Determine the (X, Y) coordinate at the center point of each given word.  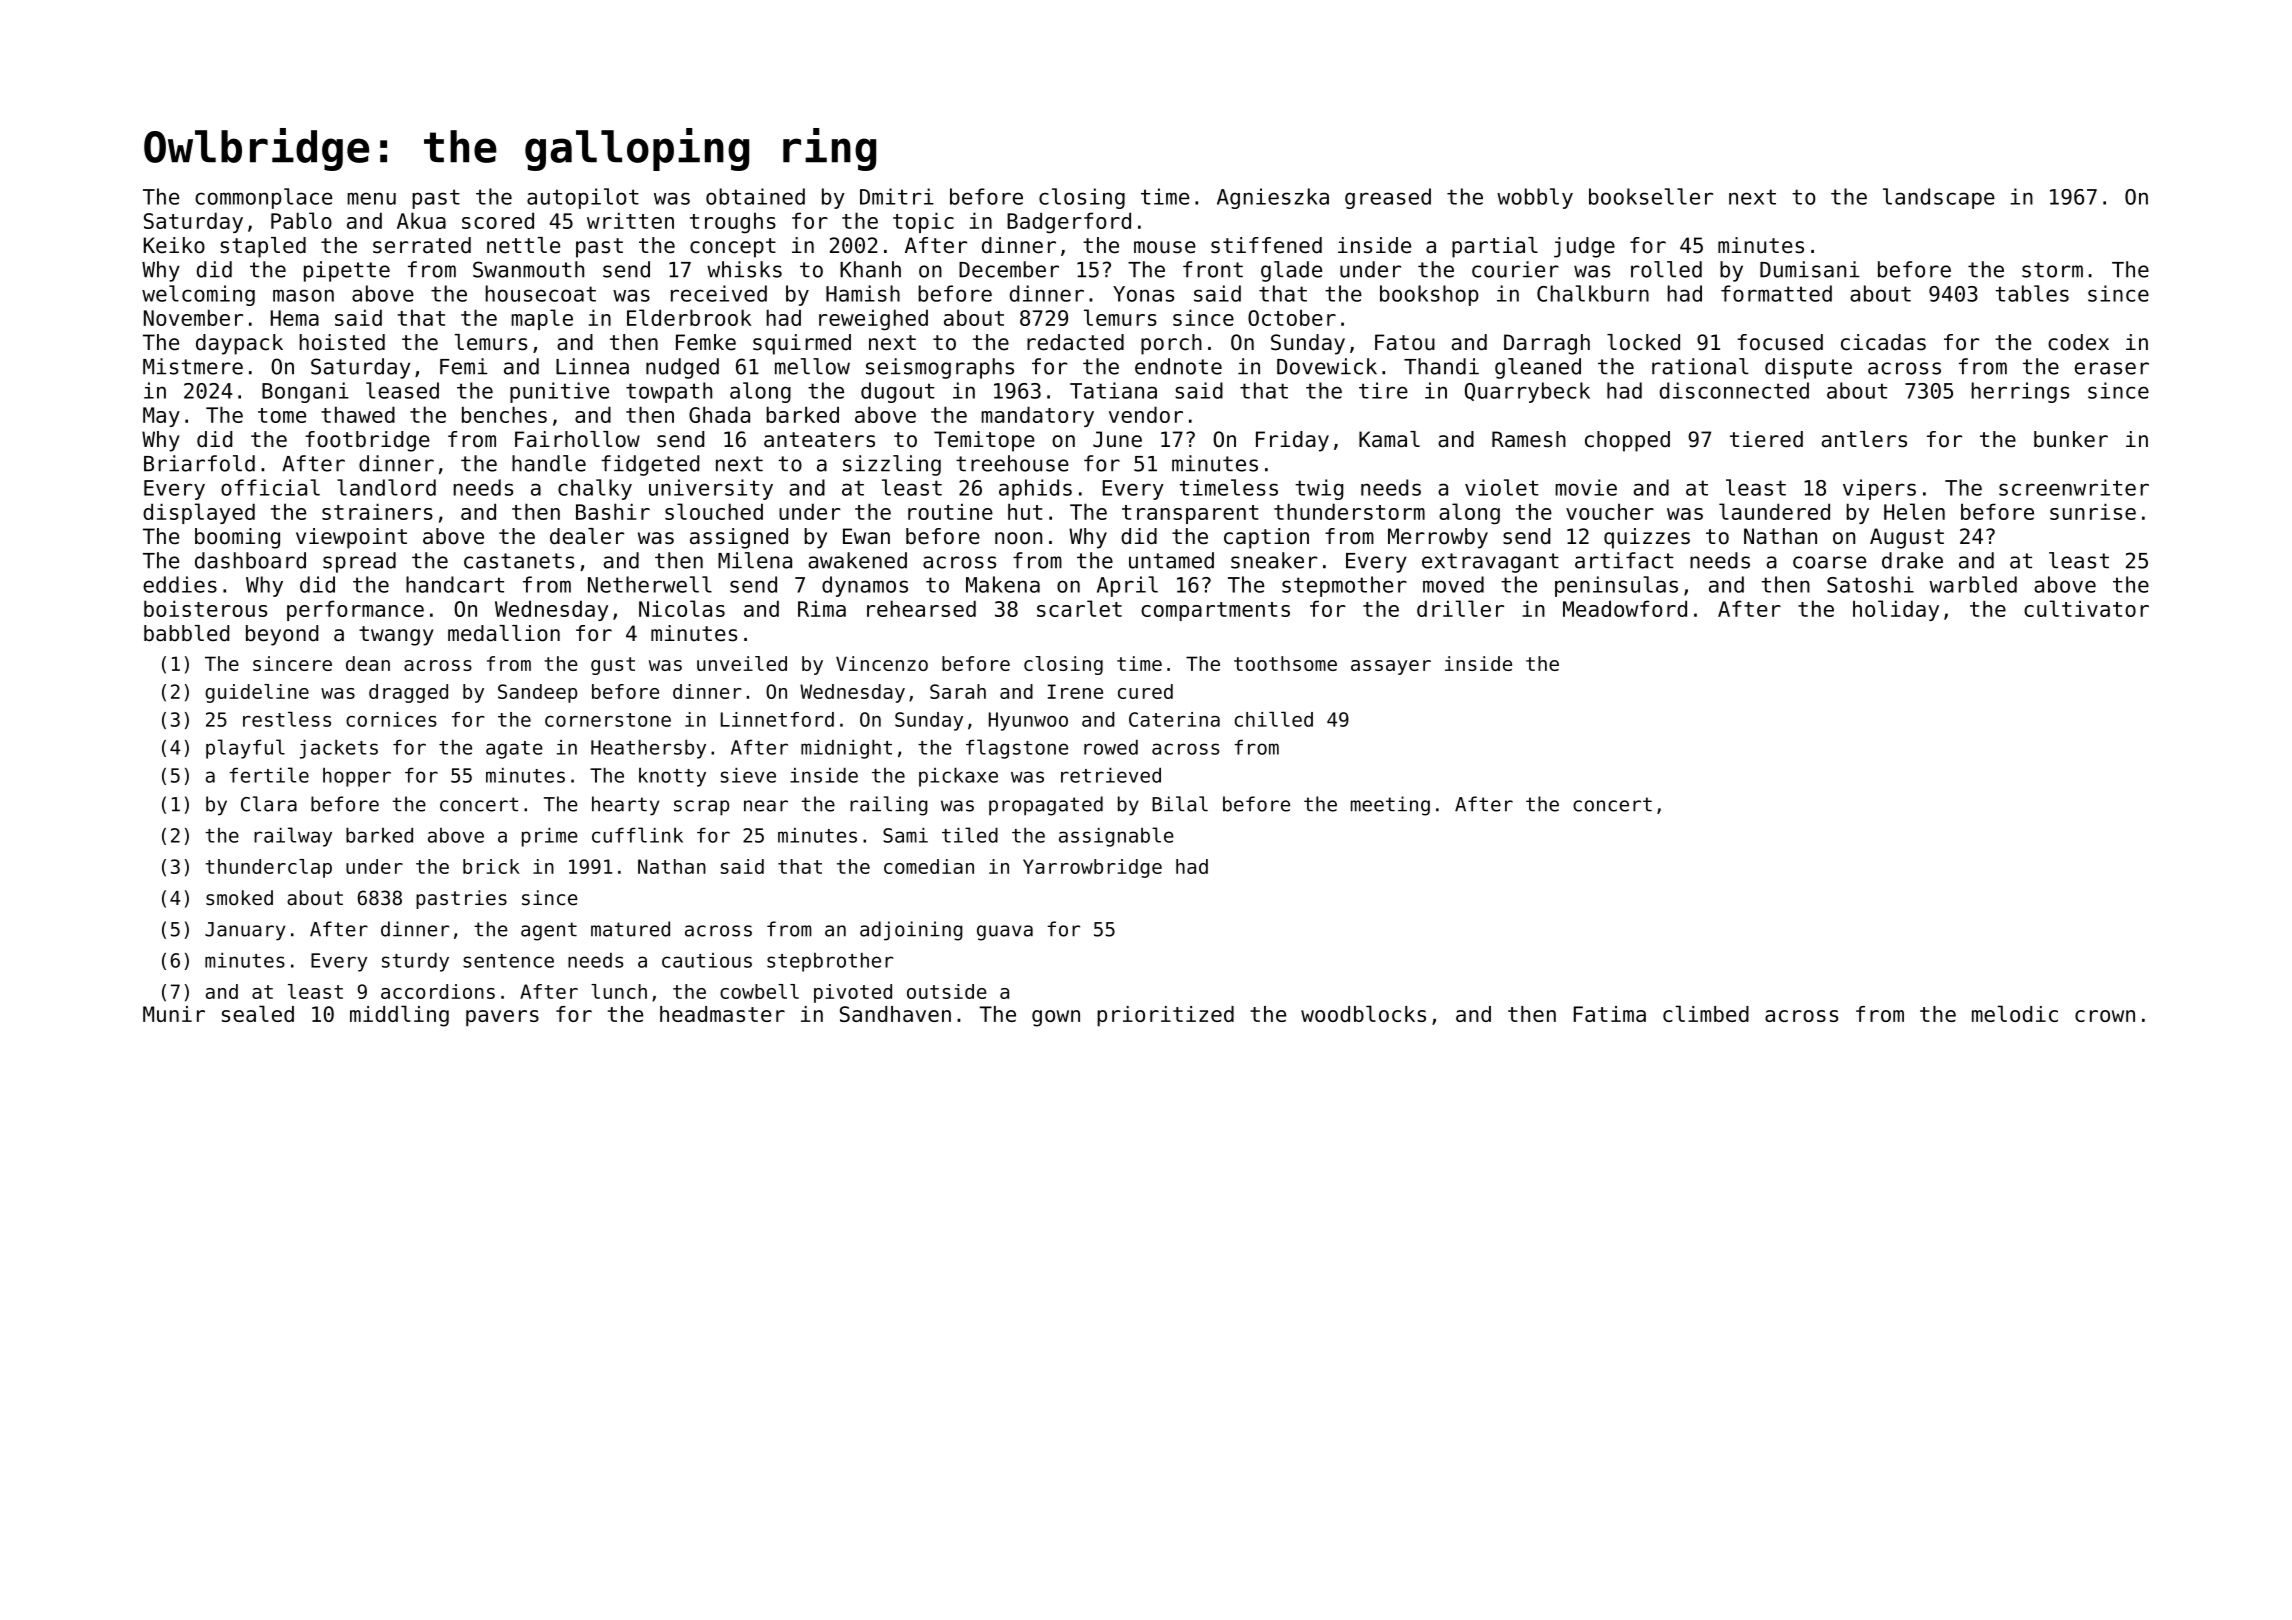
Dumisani (1810, 269)
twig (1319, 489)
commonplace (263, 198)
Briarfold (199, 463)
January (245, 931)
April (1127, 586)
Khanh (870, 269)
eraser (2112, 368)
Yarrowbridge (1092, 868)
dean (368, 663)
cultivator (2086, 608)
